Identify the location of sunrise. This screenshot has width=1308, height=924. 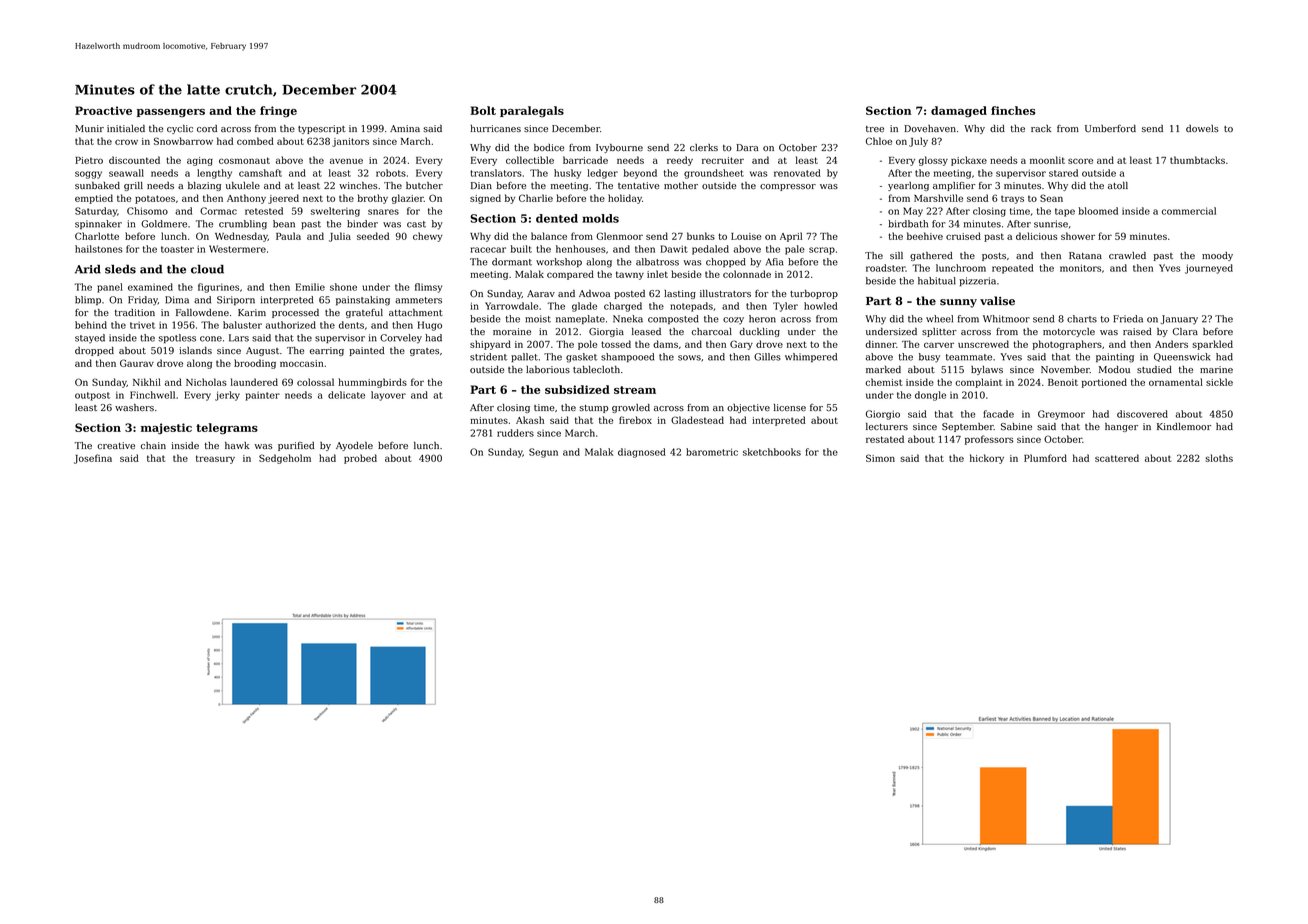
(1051, 224).
